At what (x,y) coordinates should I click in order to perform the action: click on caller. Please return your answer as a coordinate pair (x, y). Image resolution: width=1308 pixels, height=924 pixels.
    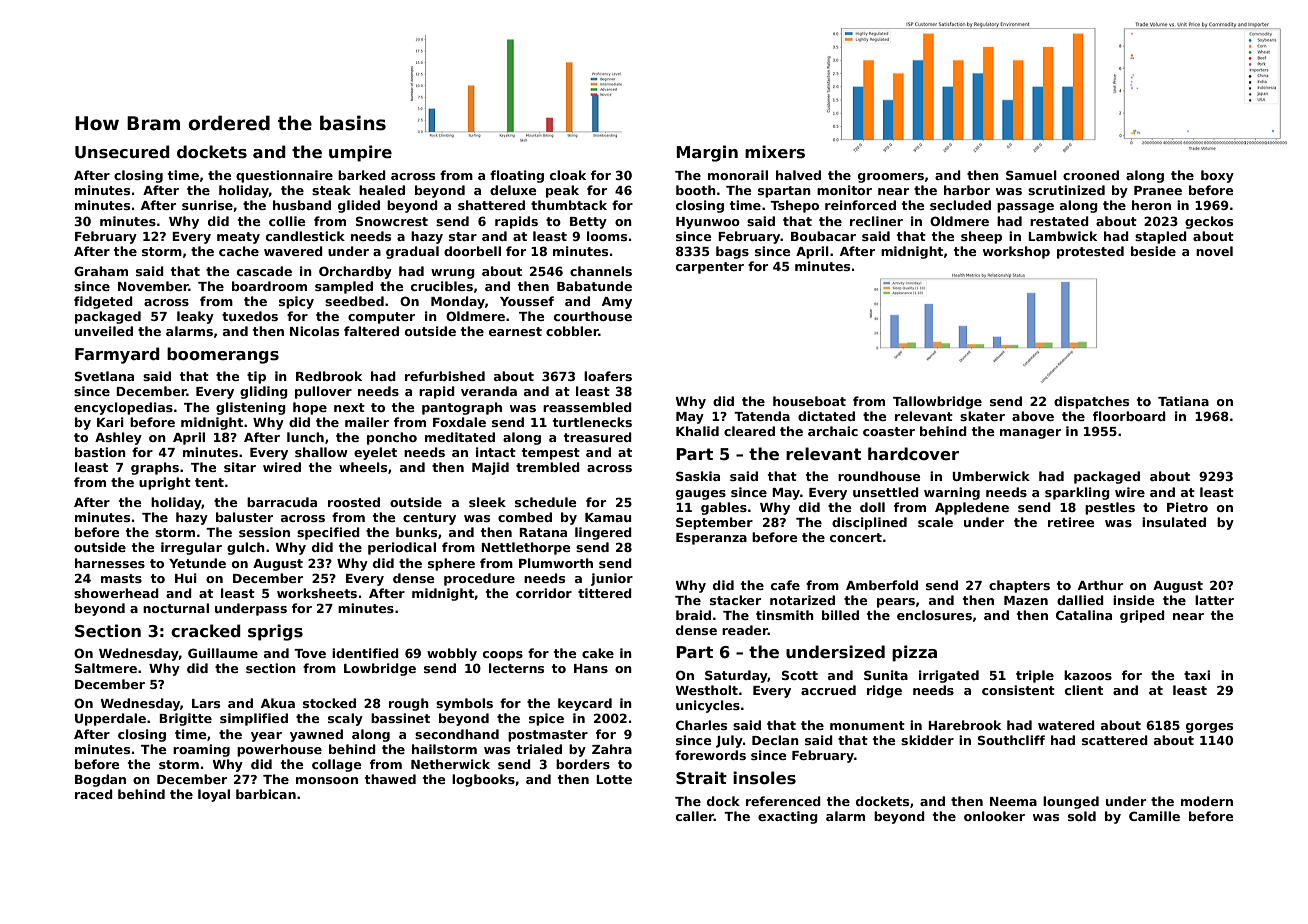
    Looking at the image, I should click on (695, 816).
